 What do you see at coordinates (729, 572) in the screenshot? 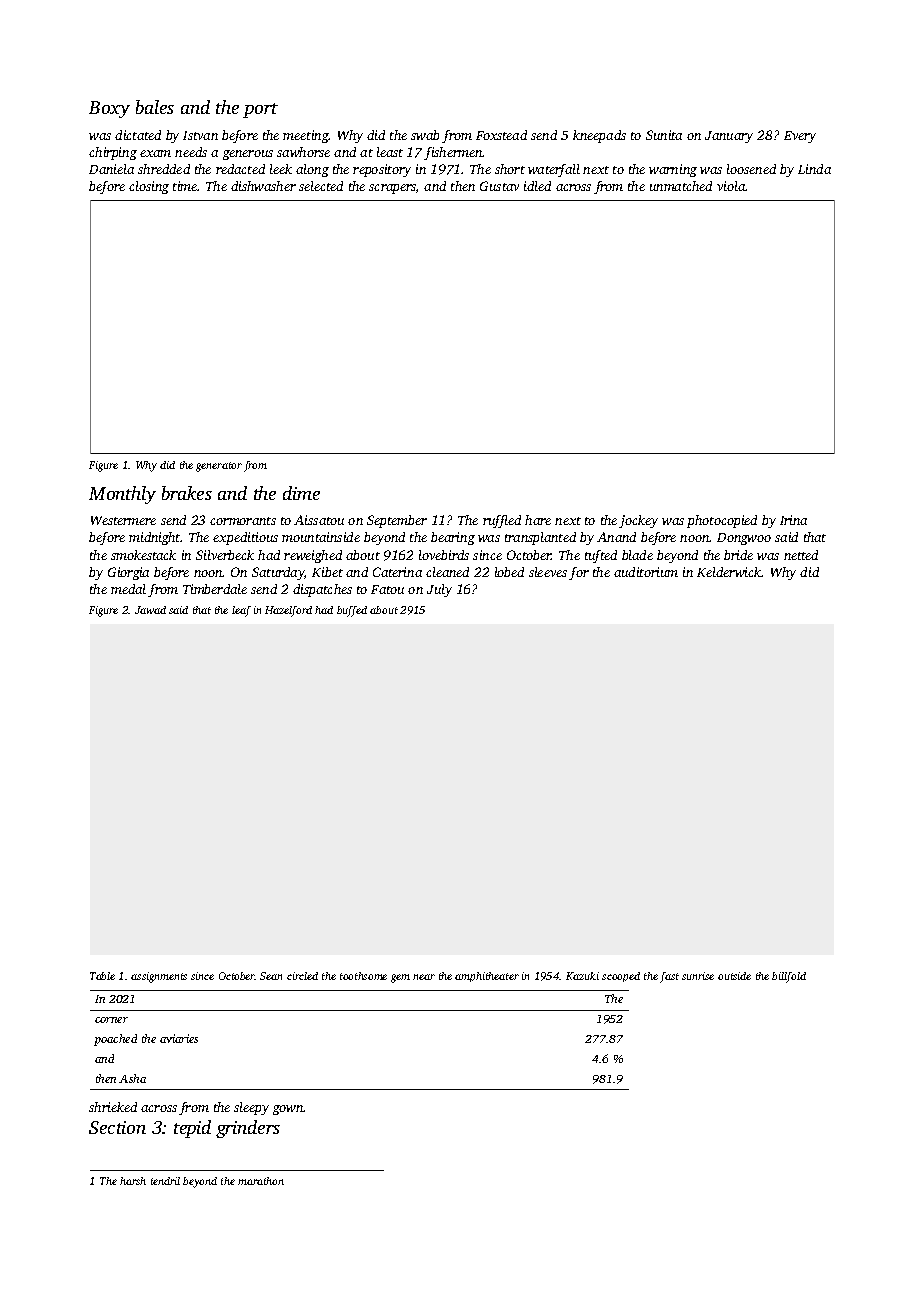
I see `Kelderwick` at bounding box center [729, 572].
